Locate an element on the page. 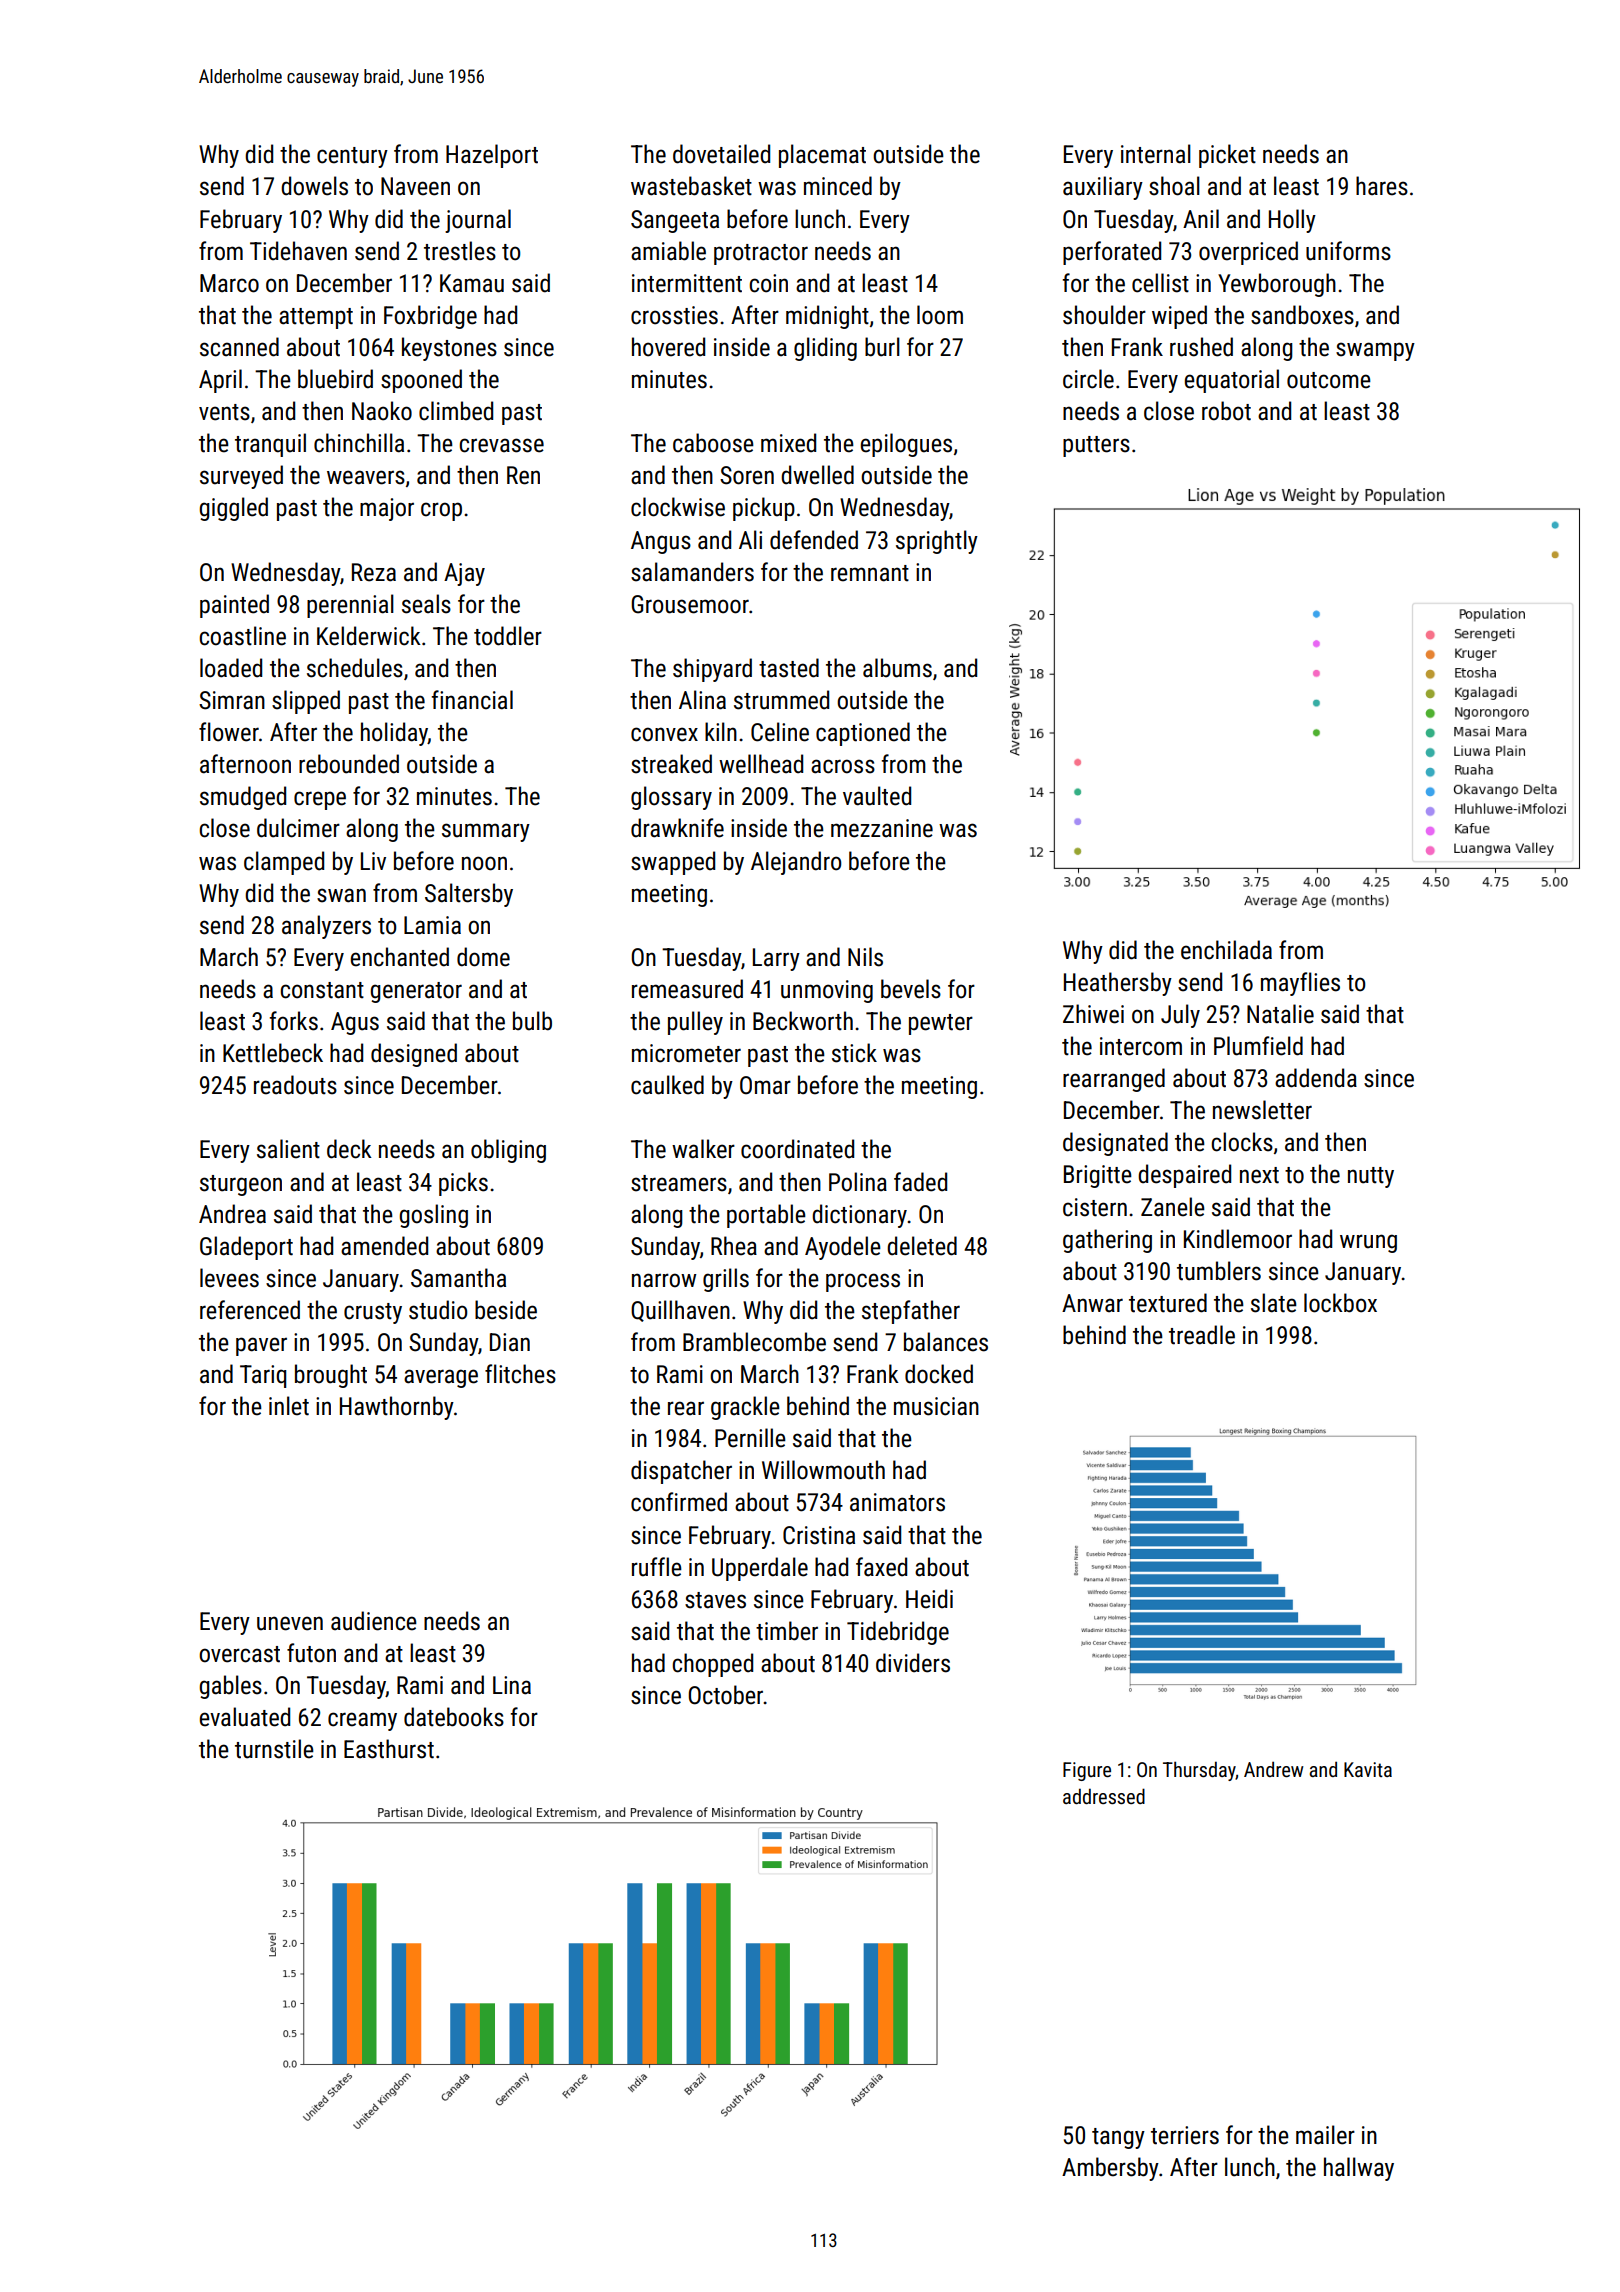 The height and width of the page is (2292, 1620). turnstile is located at coordinates (274, 1749).
